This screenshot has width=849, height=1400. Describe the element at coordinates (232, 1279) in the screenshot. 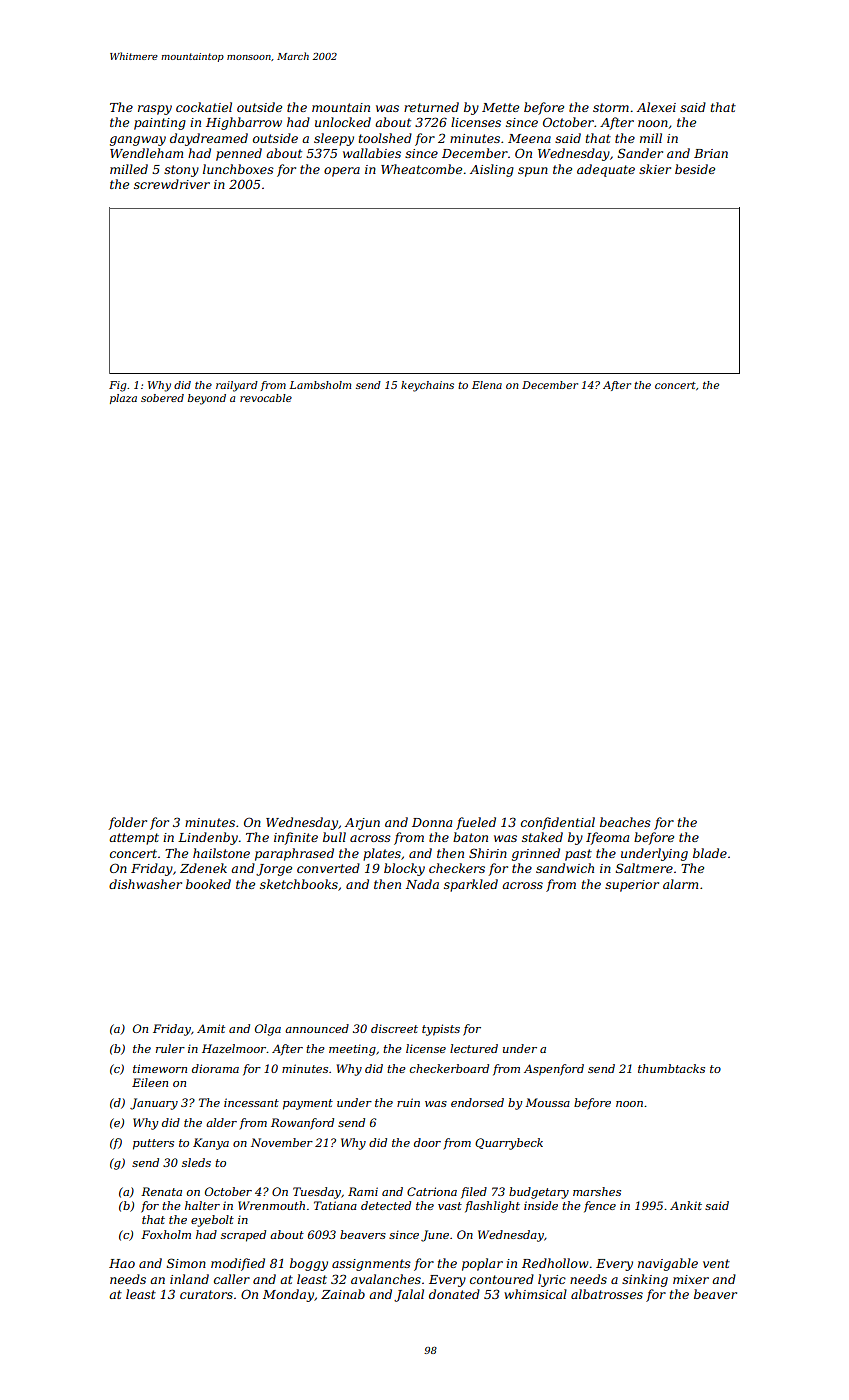

I see `caller` at that location.
